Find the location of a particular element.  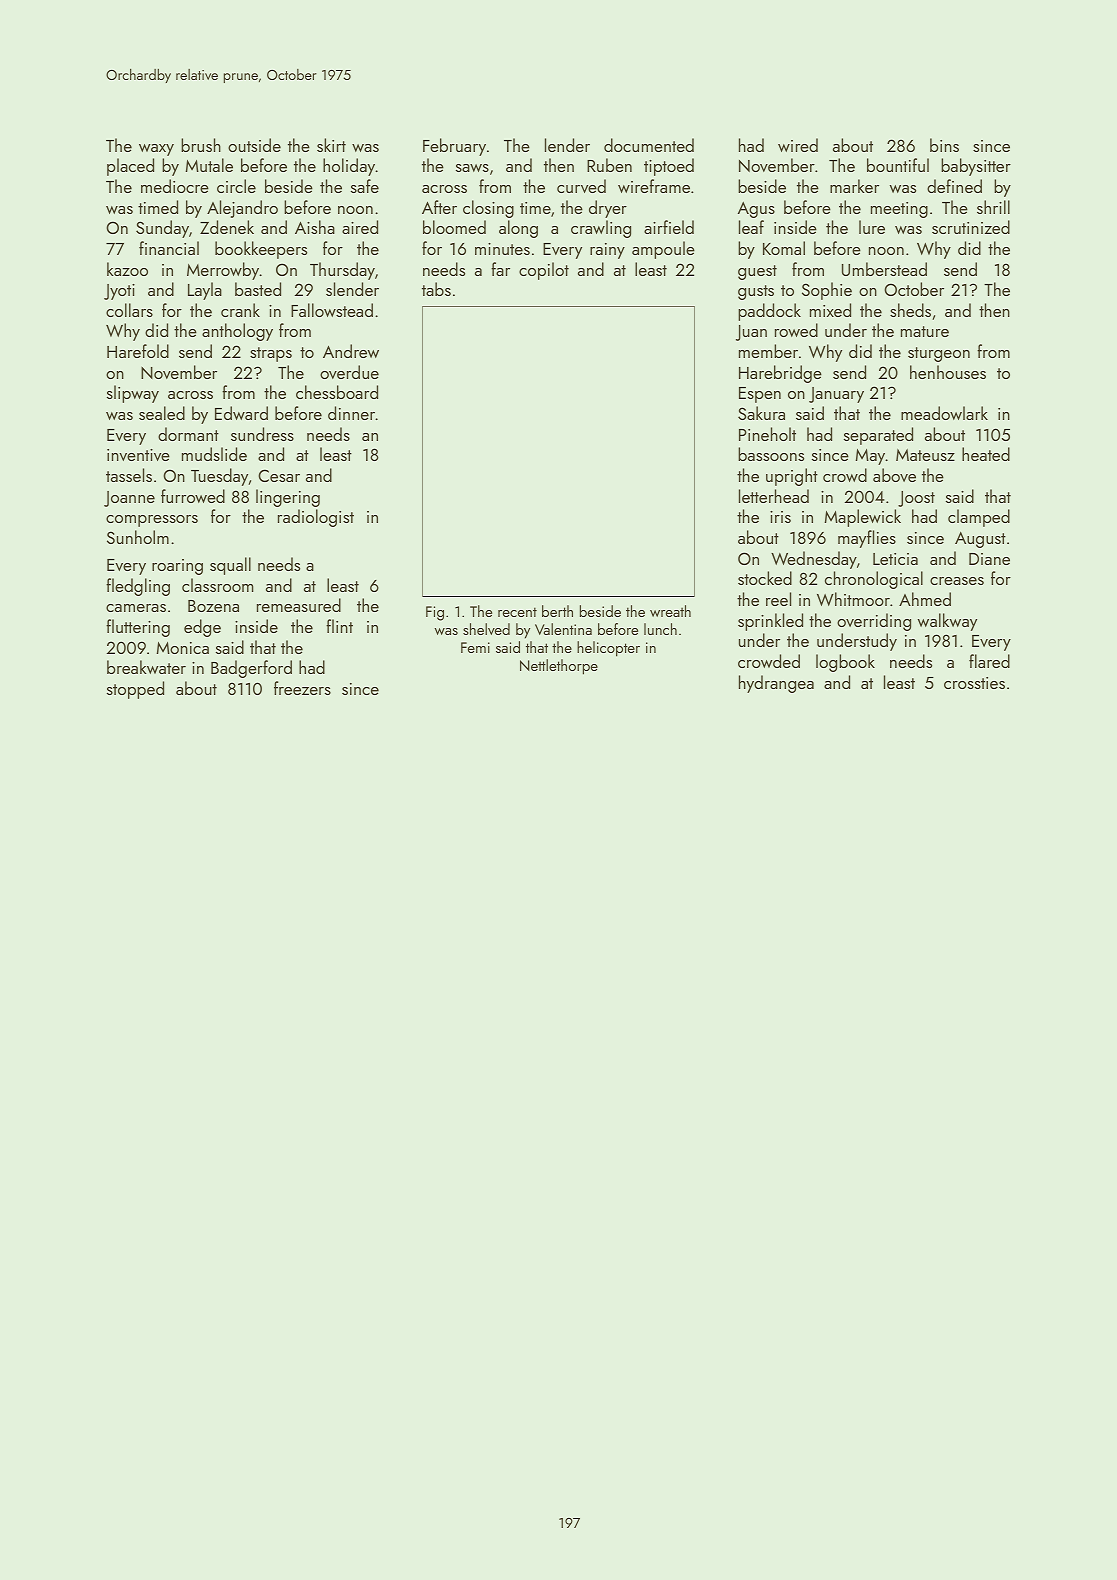

waxy is located at coordinates (156, 150).
